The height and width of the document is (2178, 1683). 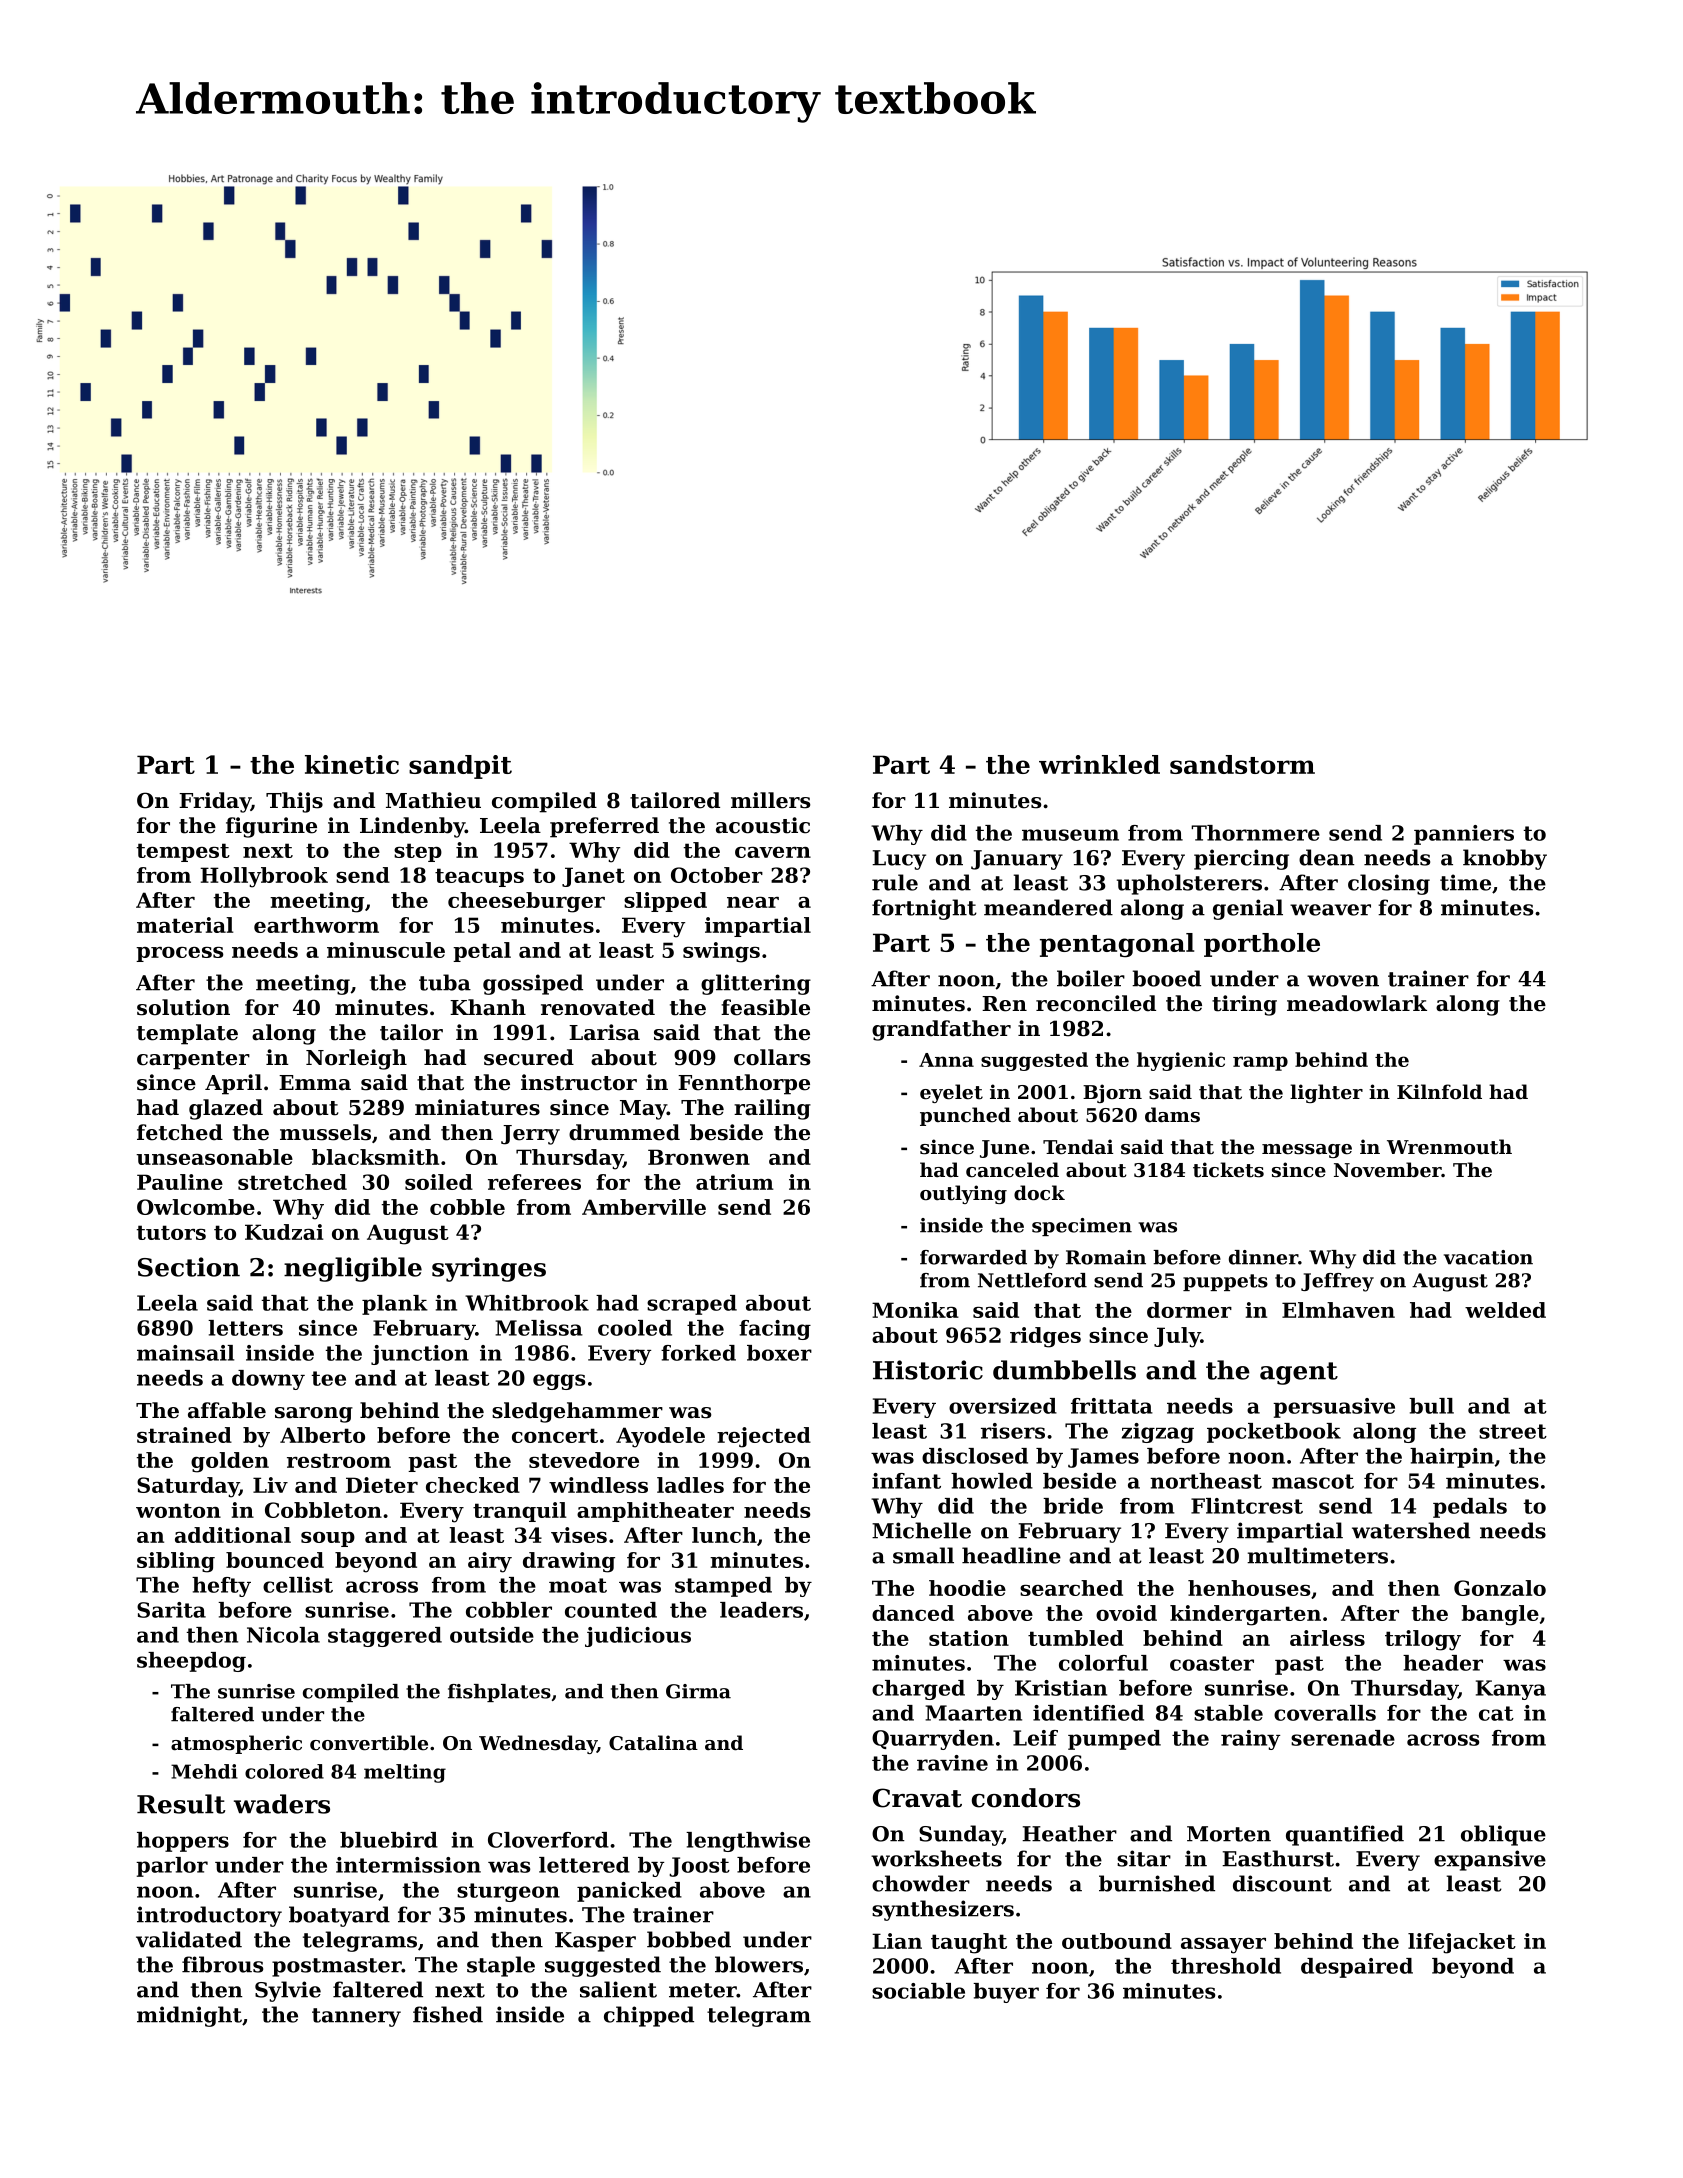 What do you see at coordinates (352, 764) in the document?
I see `kinetic` at bounding box center [352, 764].
